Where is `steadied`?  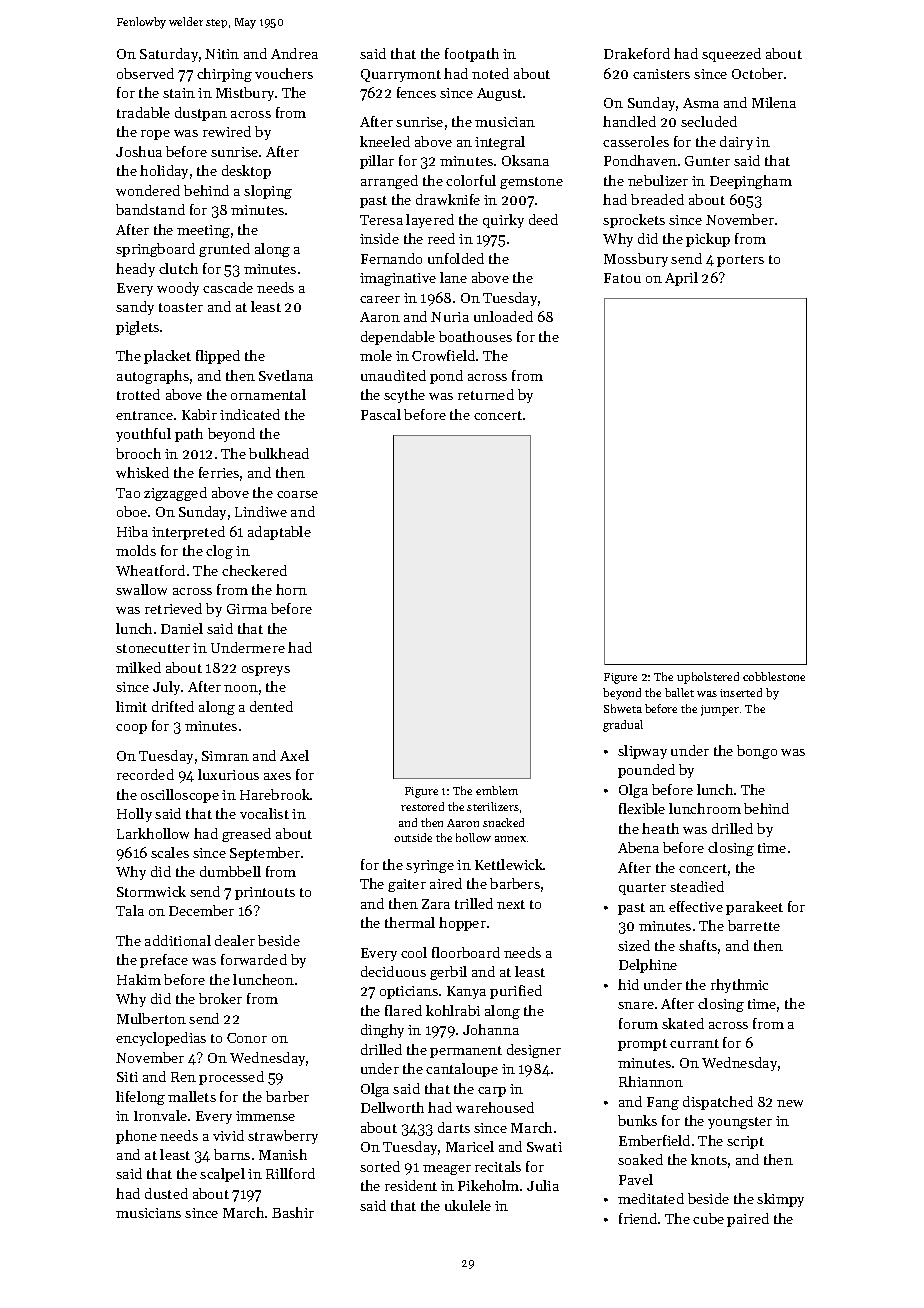
steadied is located at coordinates (697, 886).
